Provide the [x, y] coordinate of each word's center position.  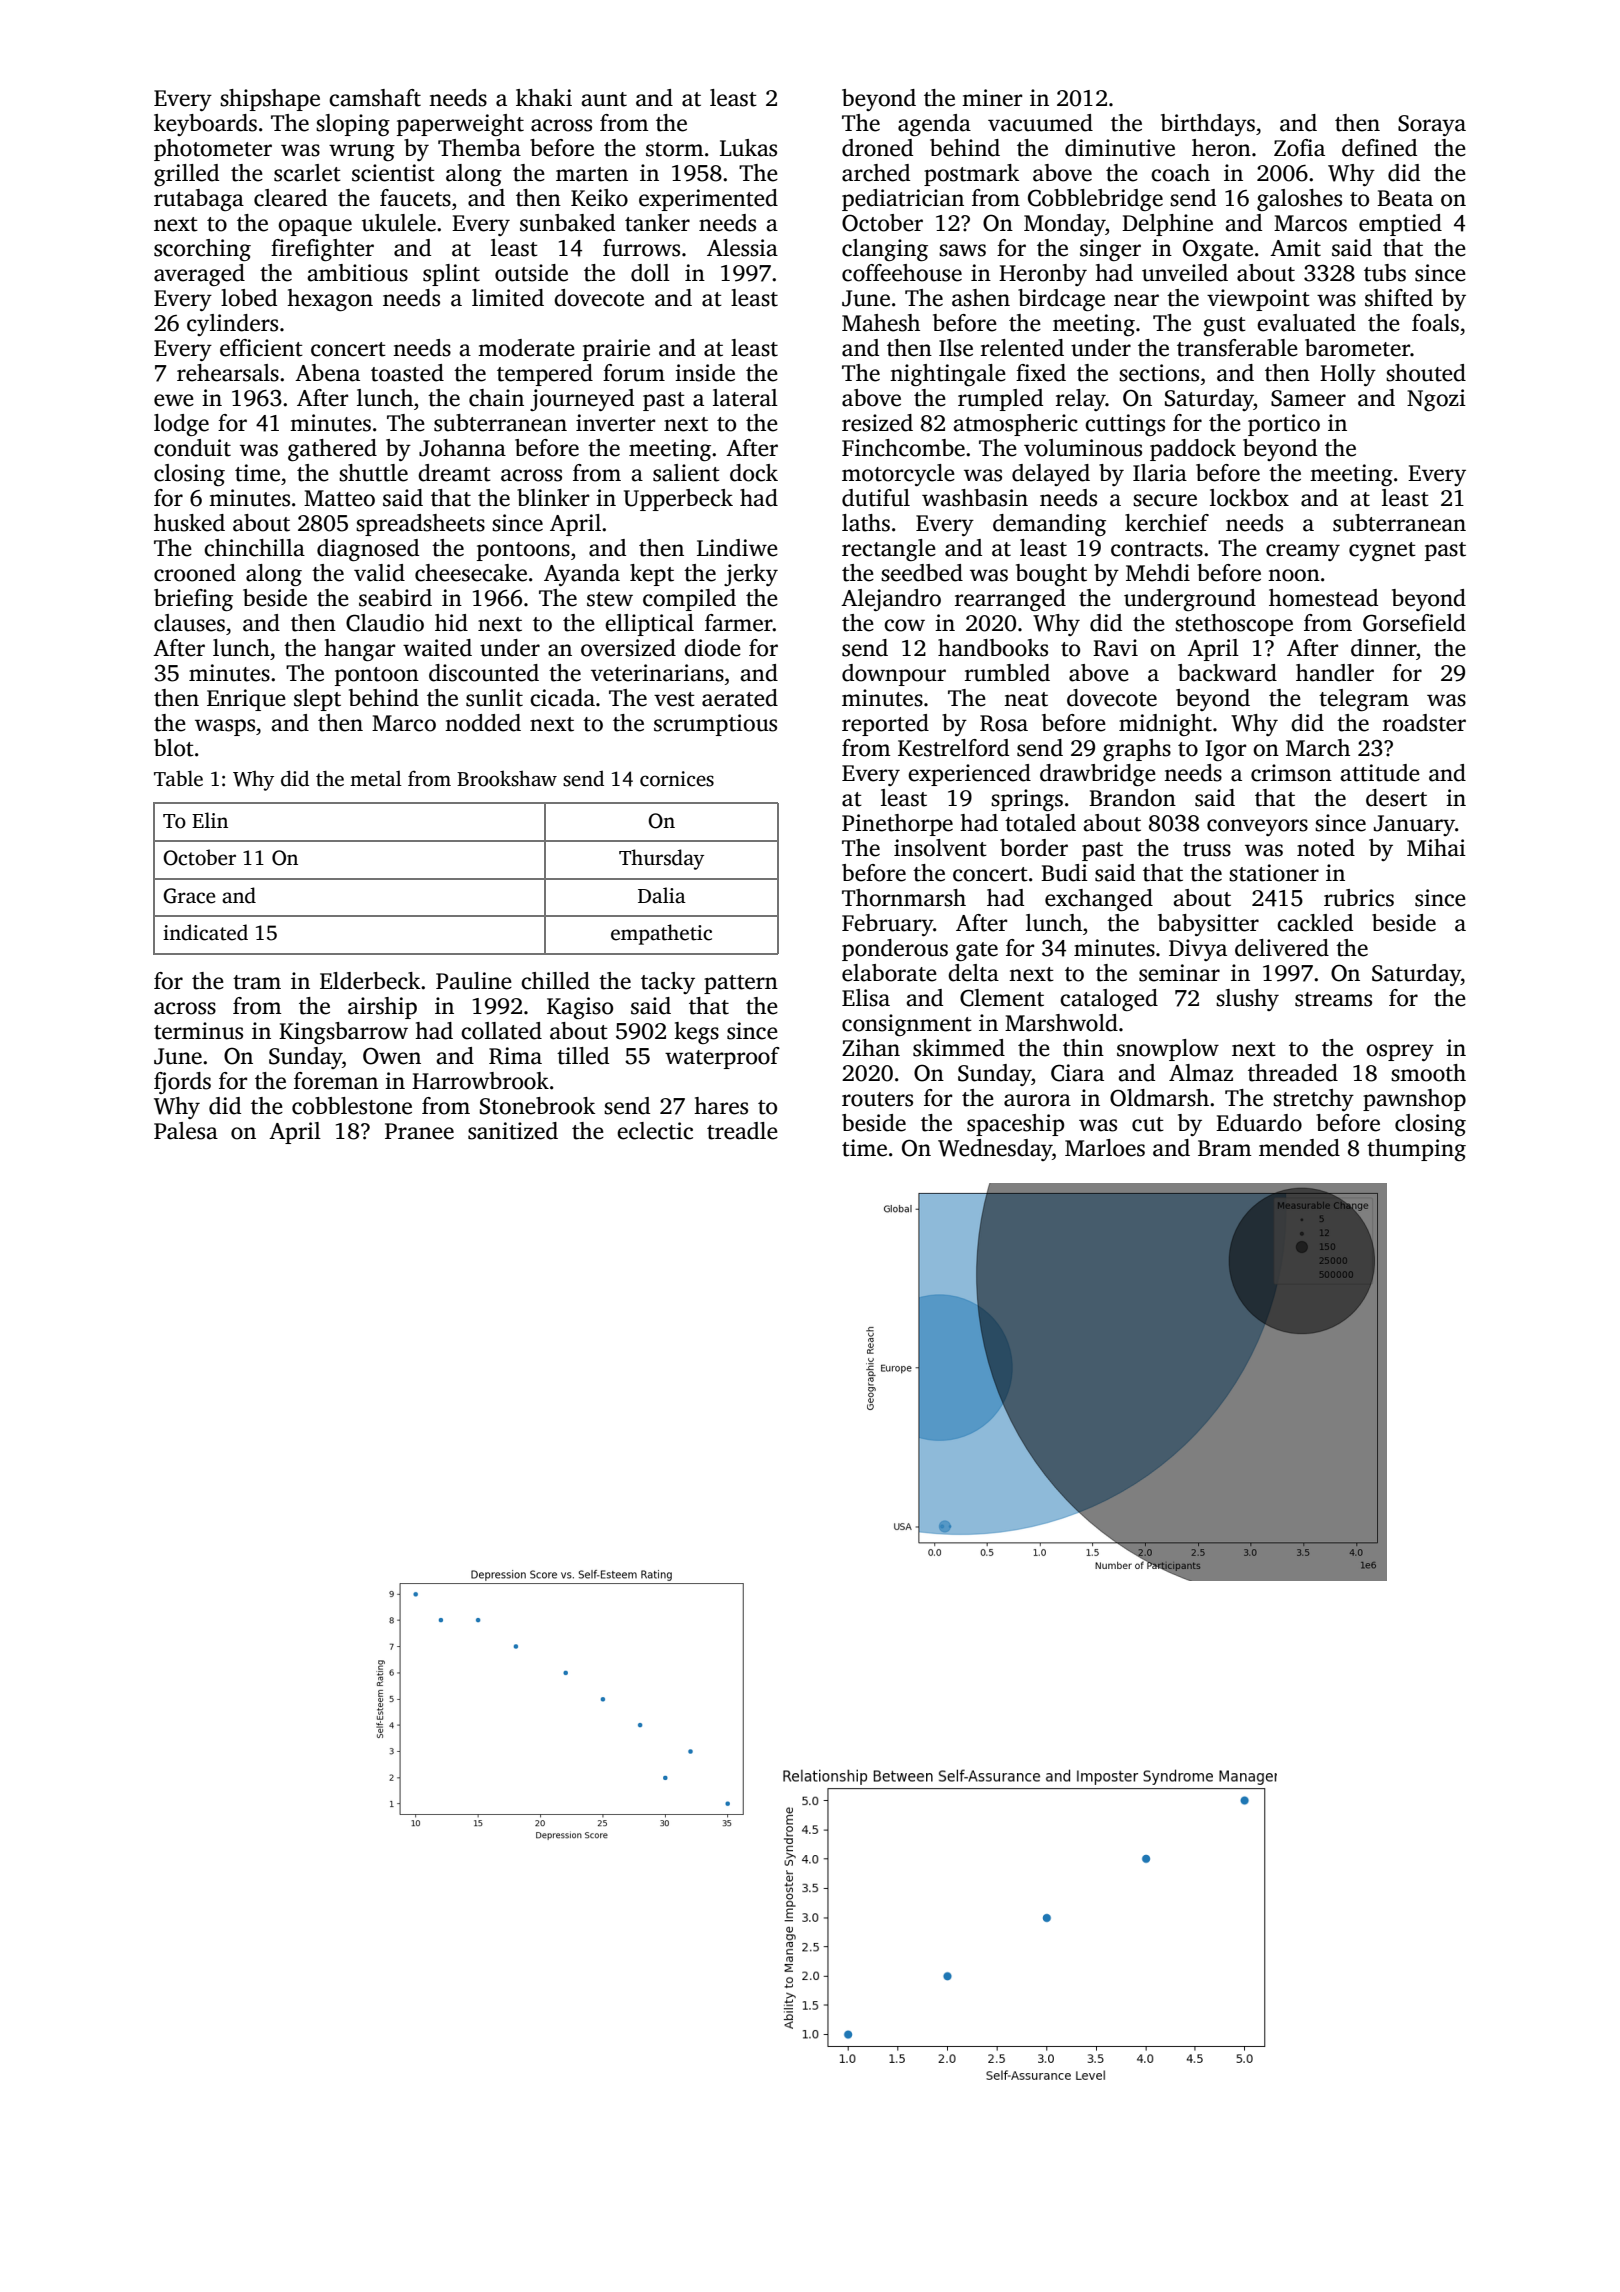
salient [686, 473]
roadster [1424, 723]
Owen [392, 1056]
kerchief [1167, 523]
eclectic [655, 1131]
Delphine [1167, 225]
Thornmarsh [904, 898]
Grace [189, 896]
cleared [290, 198]
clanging [885, 250]
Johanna [462, 448]
